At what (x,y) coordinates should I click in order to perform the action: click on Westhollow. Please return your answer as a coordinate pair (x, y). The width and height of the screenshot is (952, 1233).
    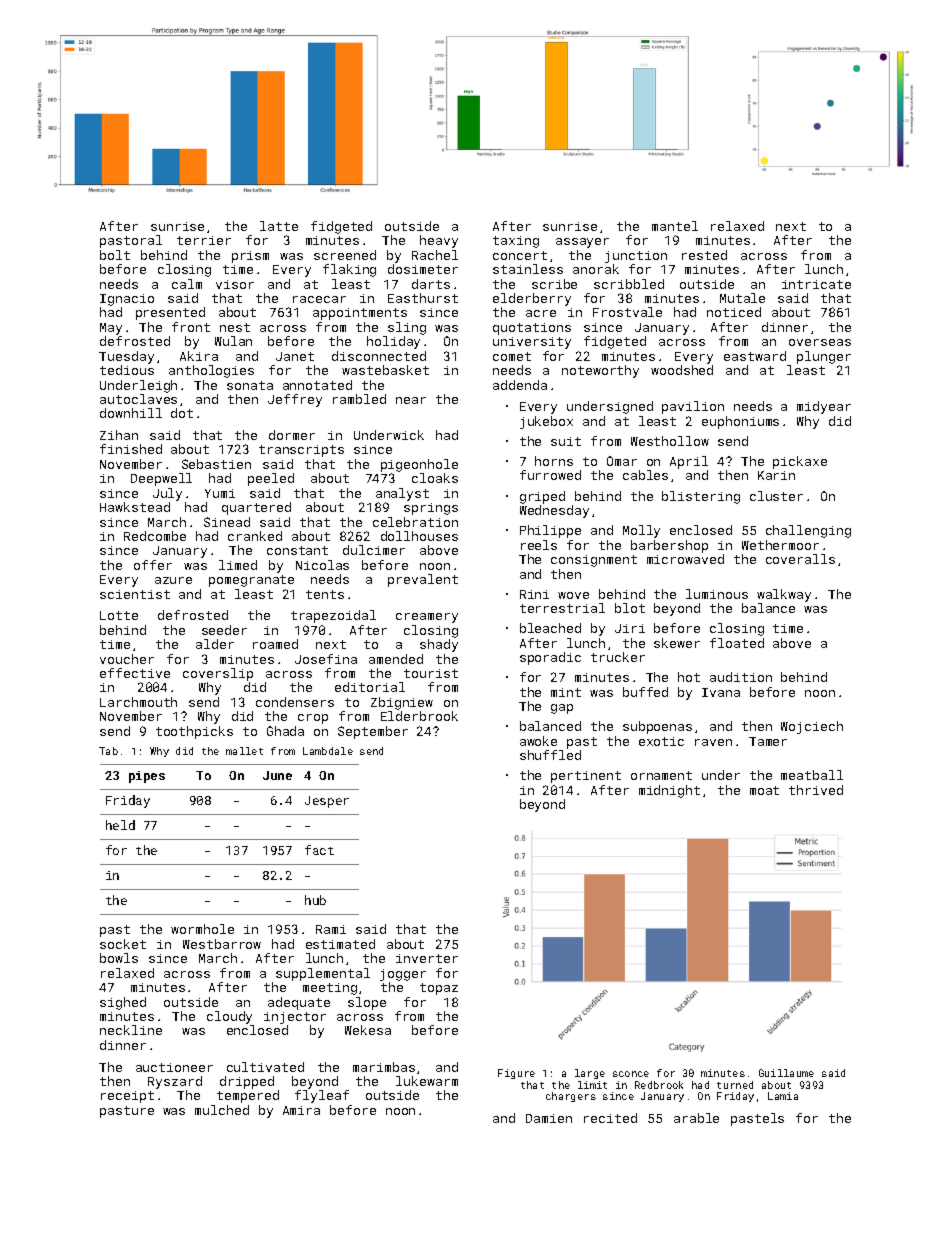
    Looking at the image, I should click on (670, 441).
